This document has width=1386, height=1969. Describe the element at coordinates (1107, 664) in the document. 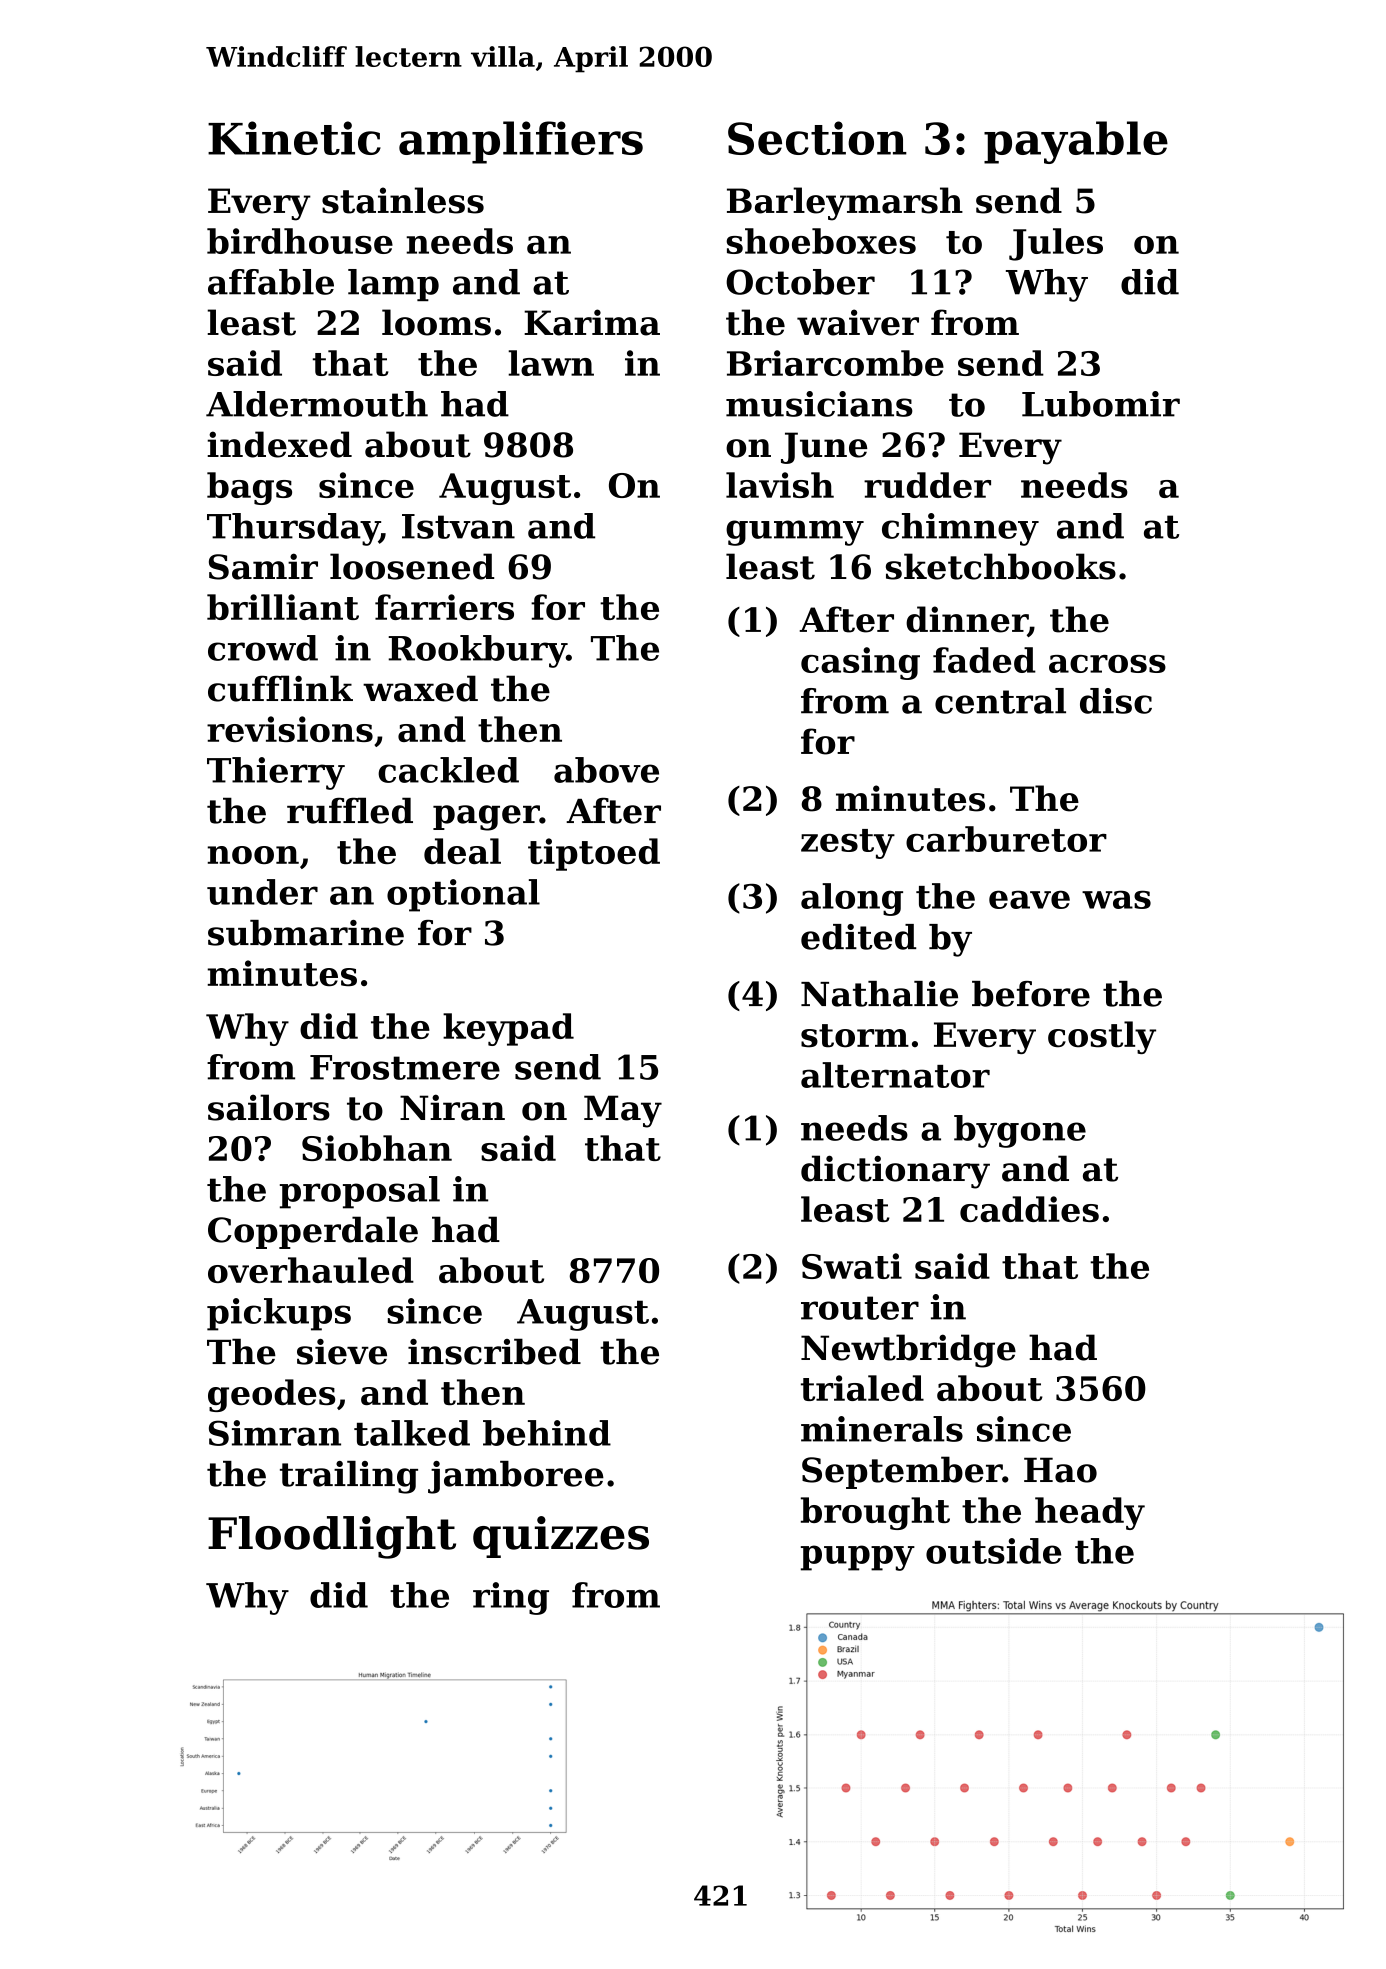

I see `across` at that location.
